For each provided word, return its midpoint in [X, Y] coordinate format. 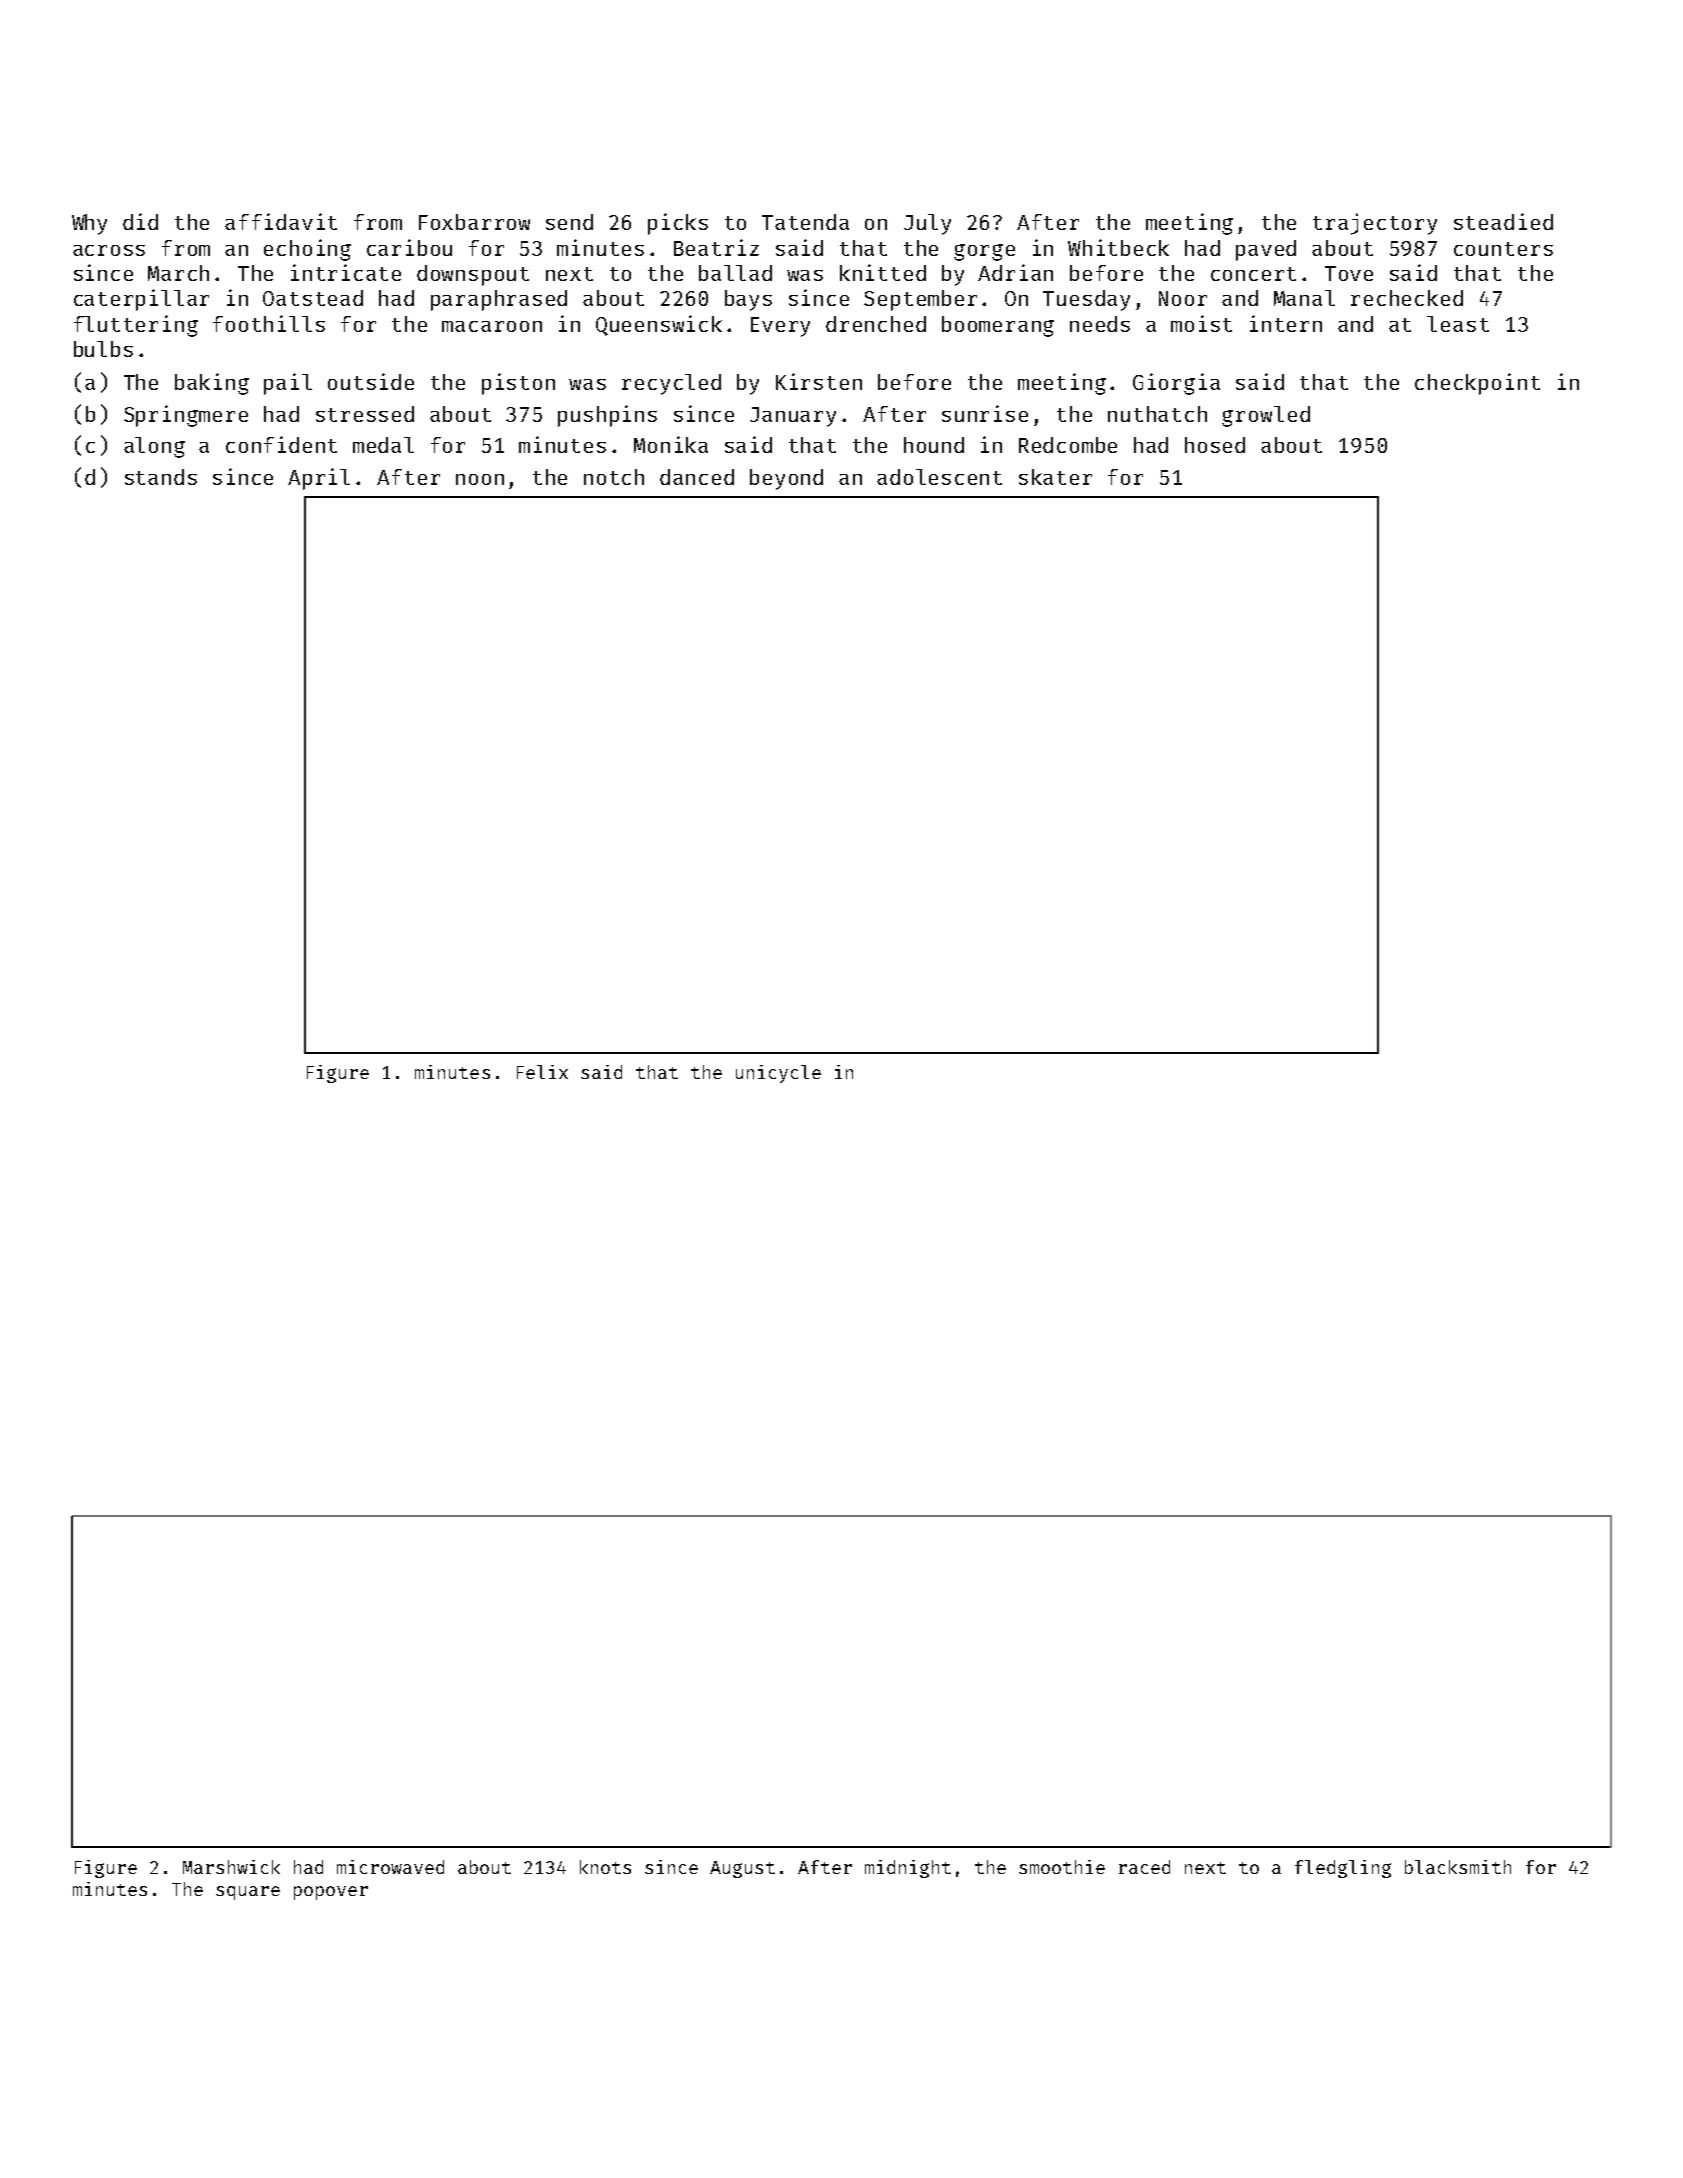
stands [161, 477]
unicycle [778, 1074]
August [742, 1869]
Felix [542, 1072]
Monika [671, 444]
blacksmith [1458, 1867]
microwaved [390, 1867]
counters [1503, 249]
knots [605, 1867]
